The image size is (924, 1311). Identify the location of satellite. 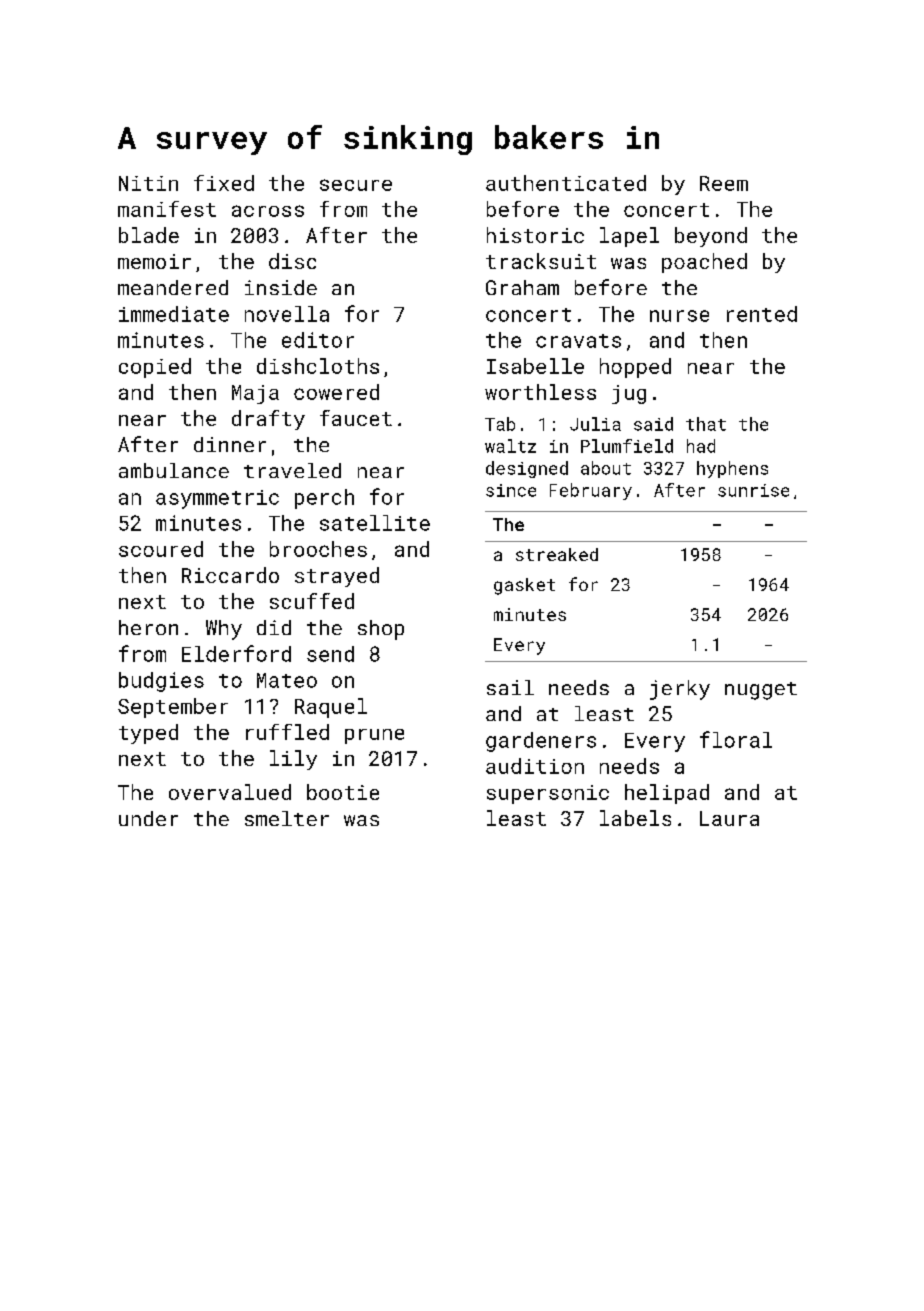
(375, 523).
